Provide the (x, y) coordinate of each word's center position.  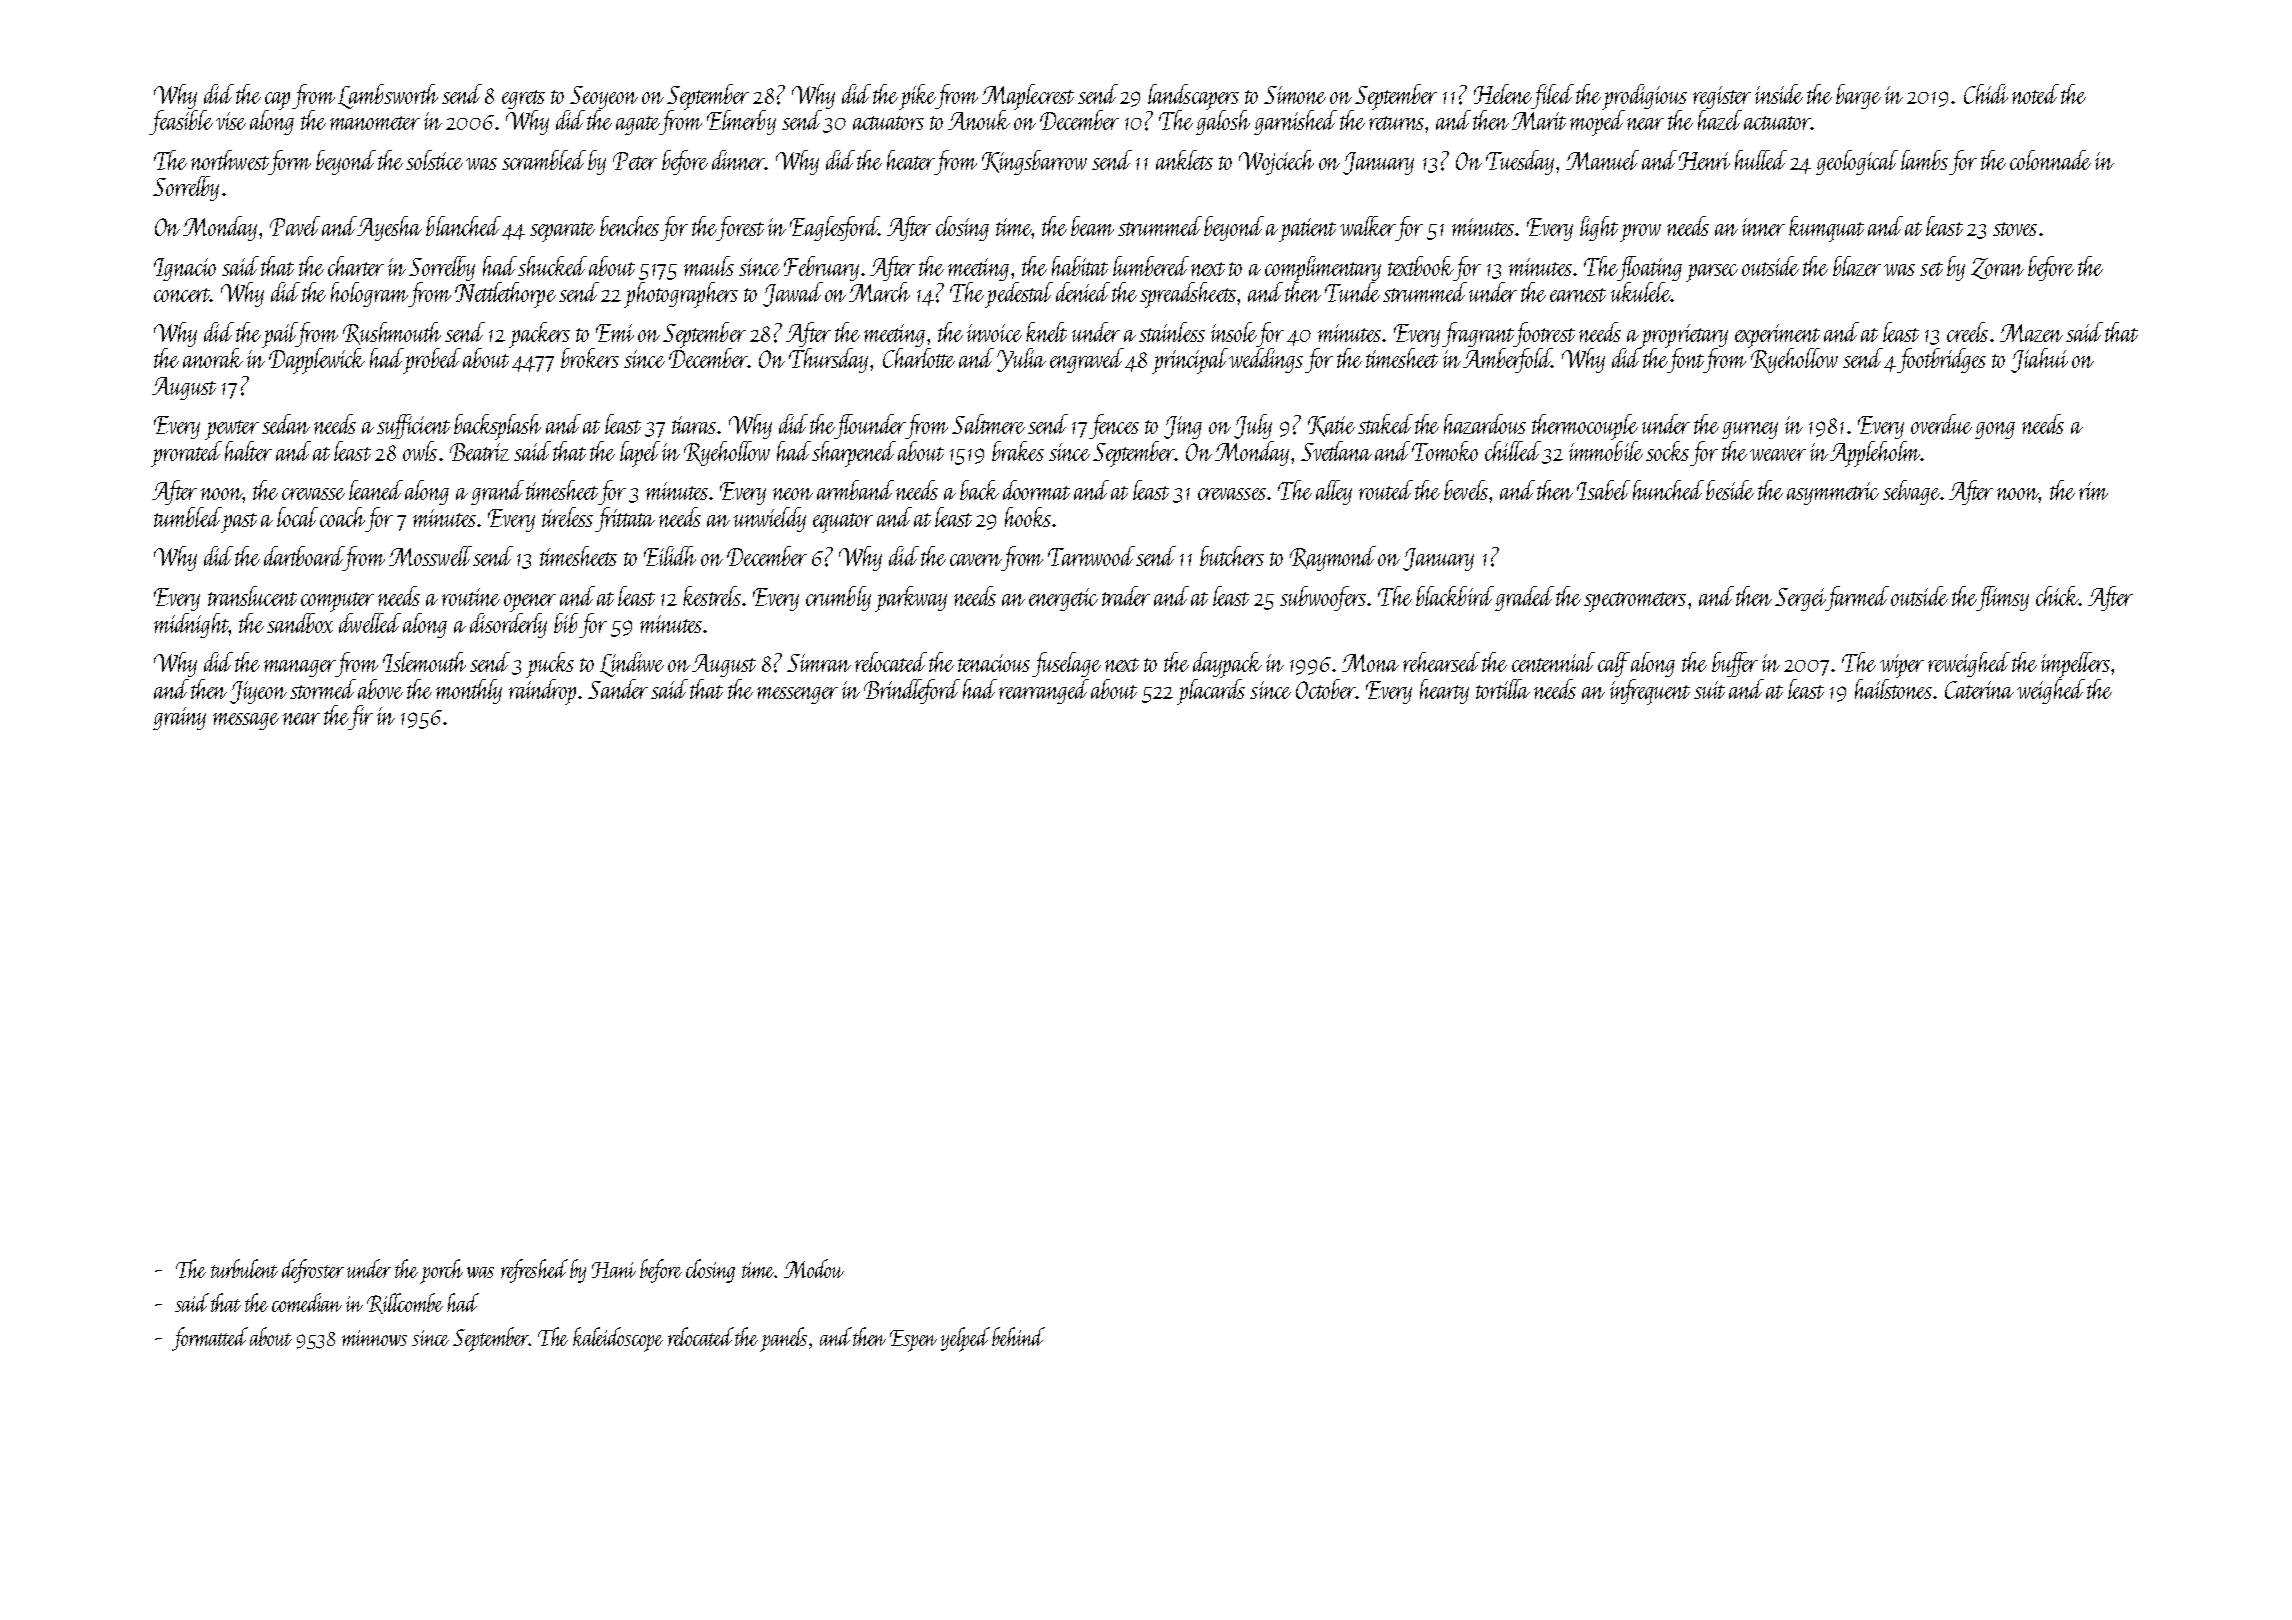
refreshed (534, 1271)
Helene (1503, 94)
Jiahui (2039, 360)
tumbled (187, 517)
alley (1334, 492)
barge (1858, 96)
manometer (375, 123)
